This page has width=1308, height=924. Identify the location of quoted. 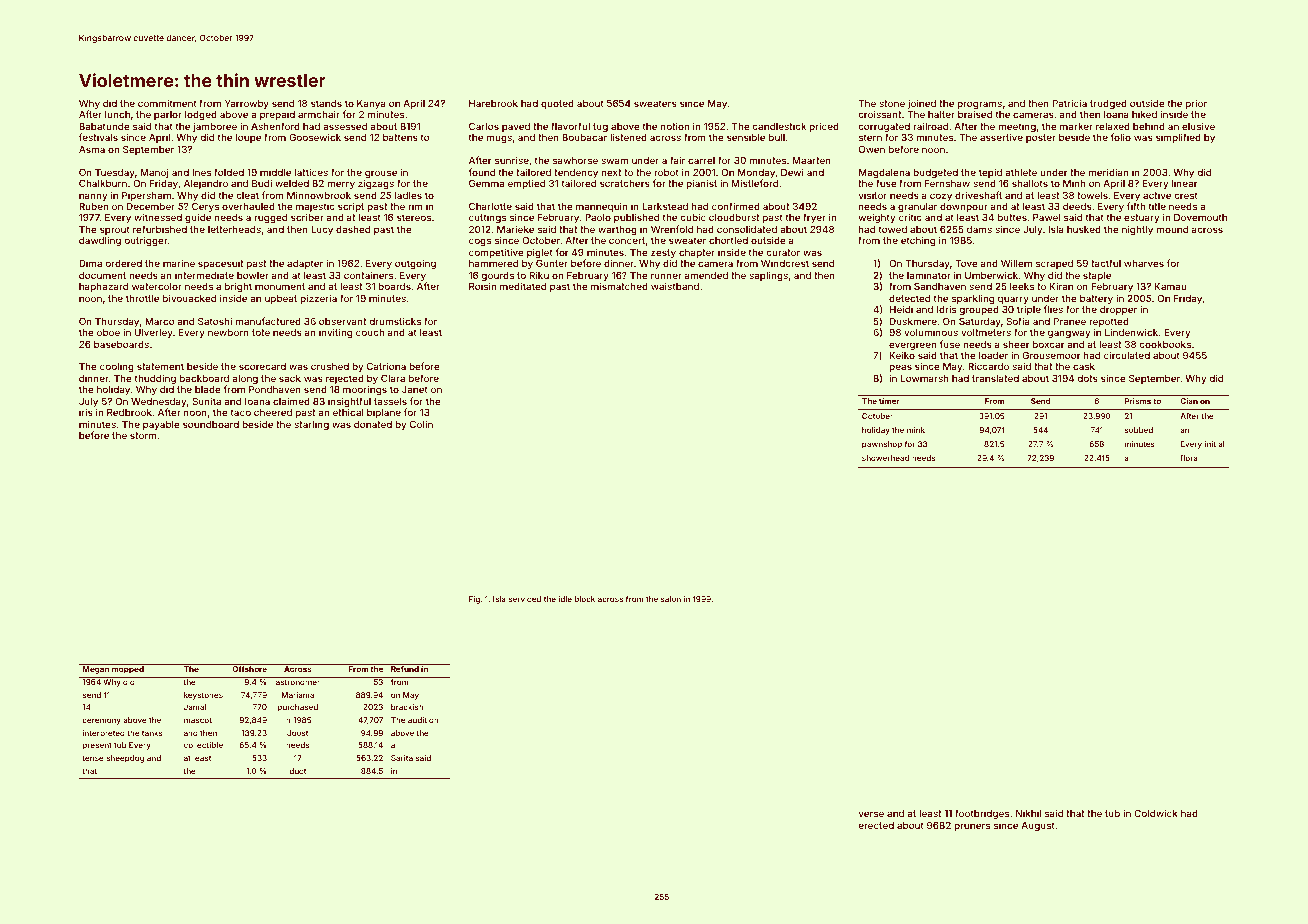
(557, 104).
